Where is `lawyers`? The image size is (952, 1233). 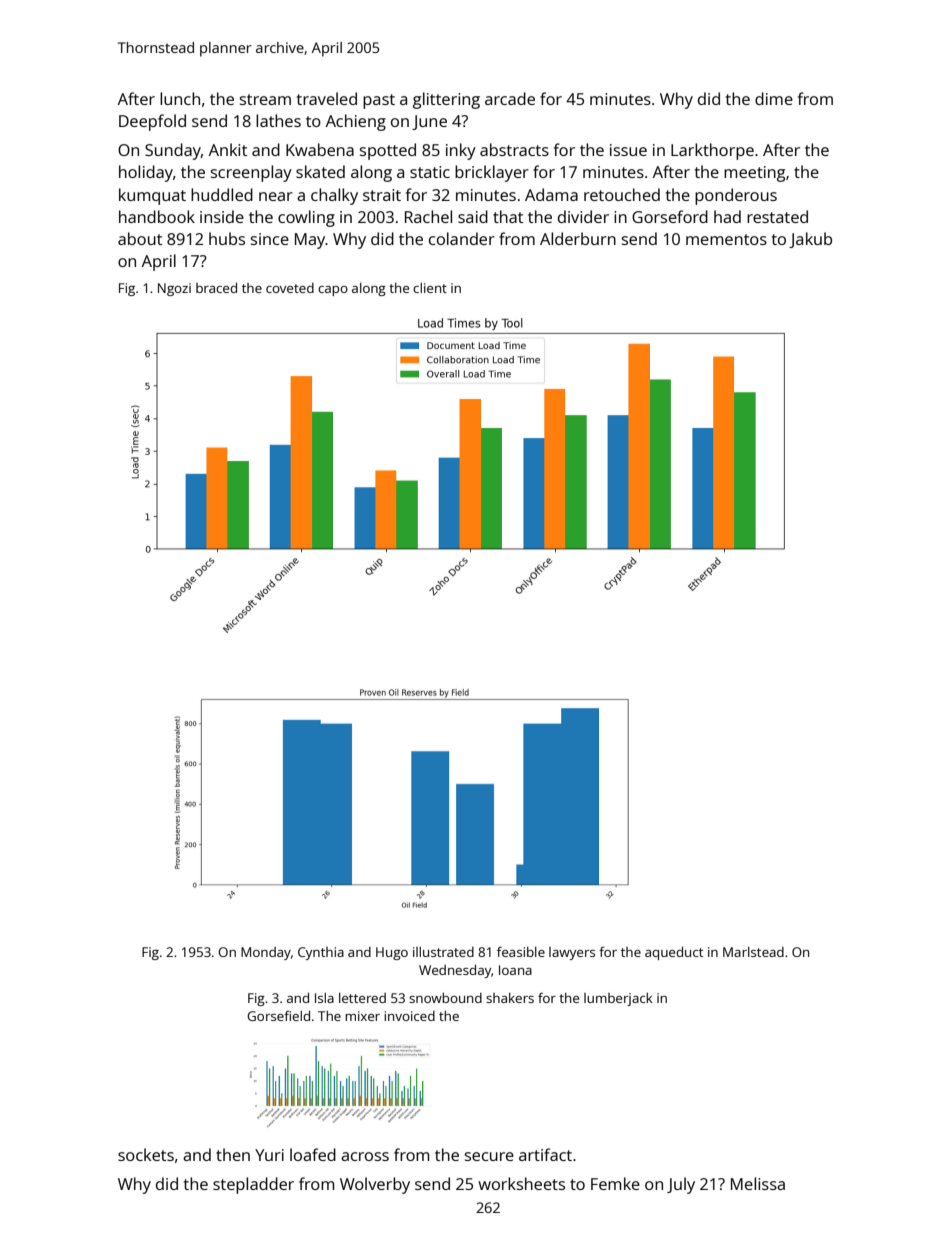
lawyers is located at coordinates (572, 953).
